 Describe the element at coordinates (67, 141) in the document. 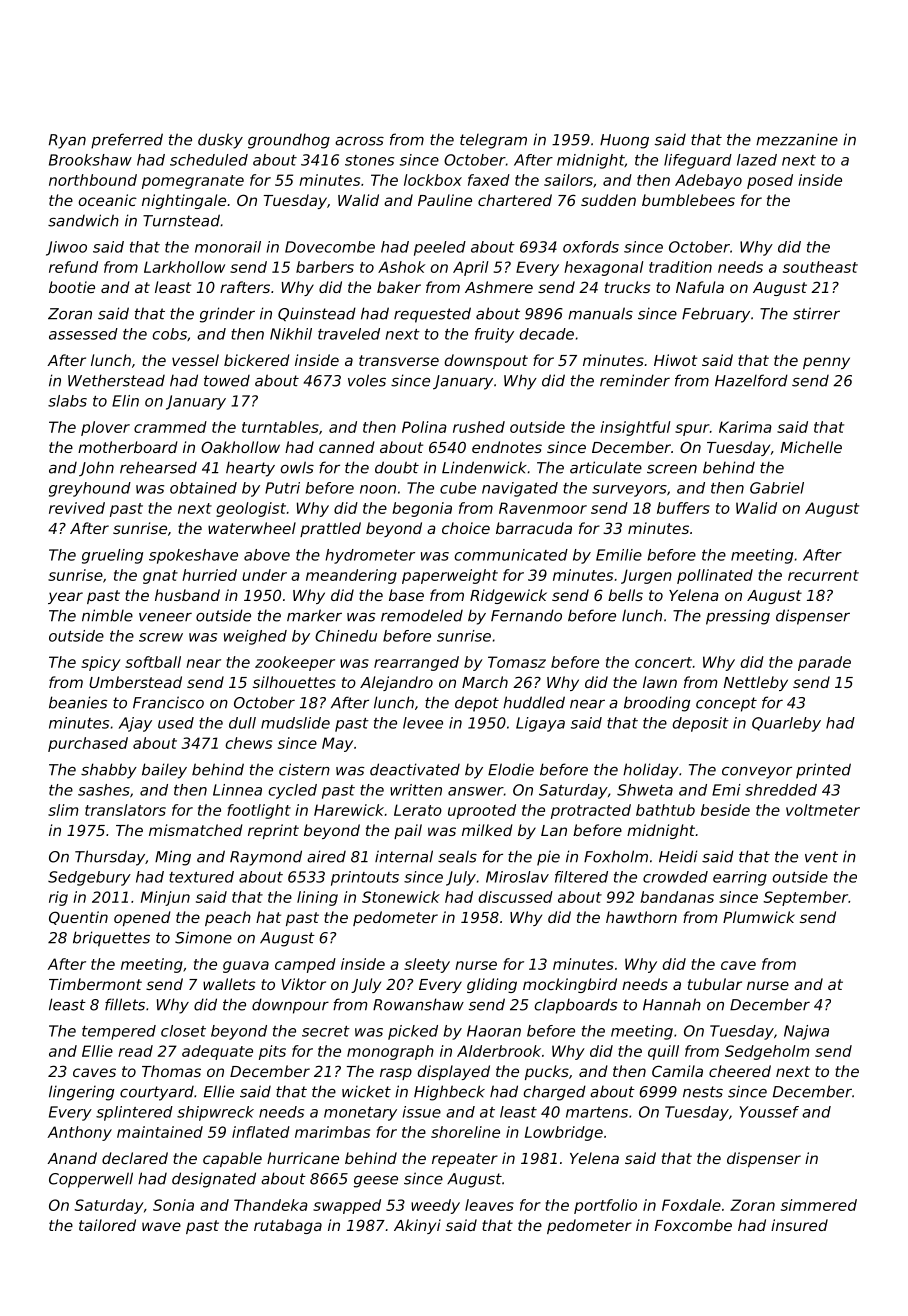

I see `Ryan` at that location.
